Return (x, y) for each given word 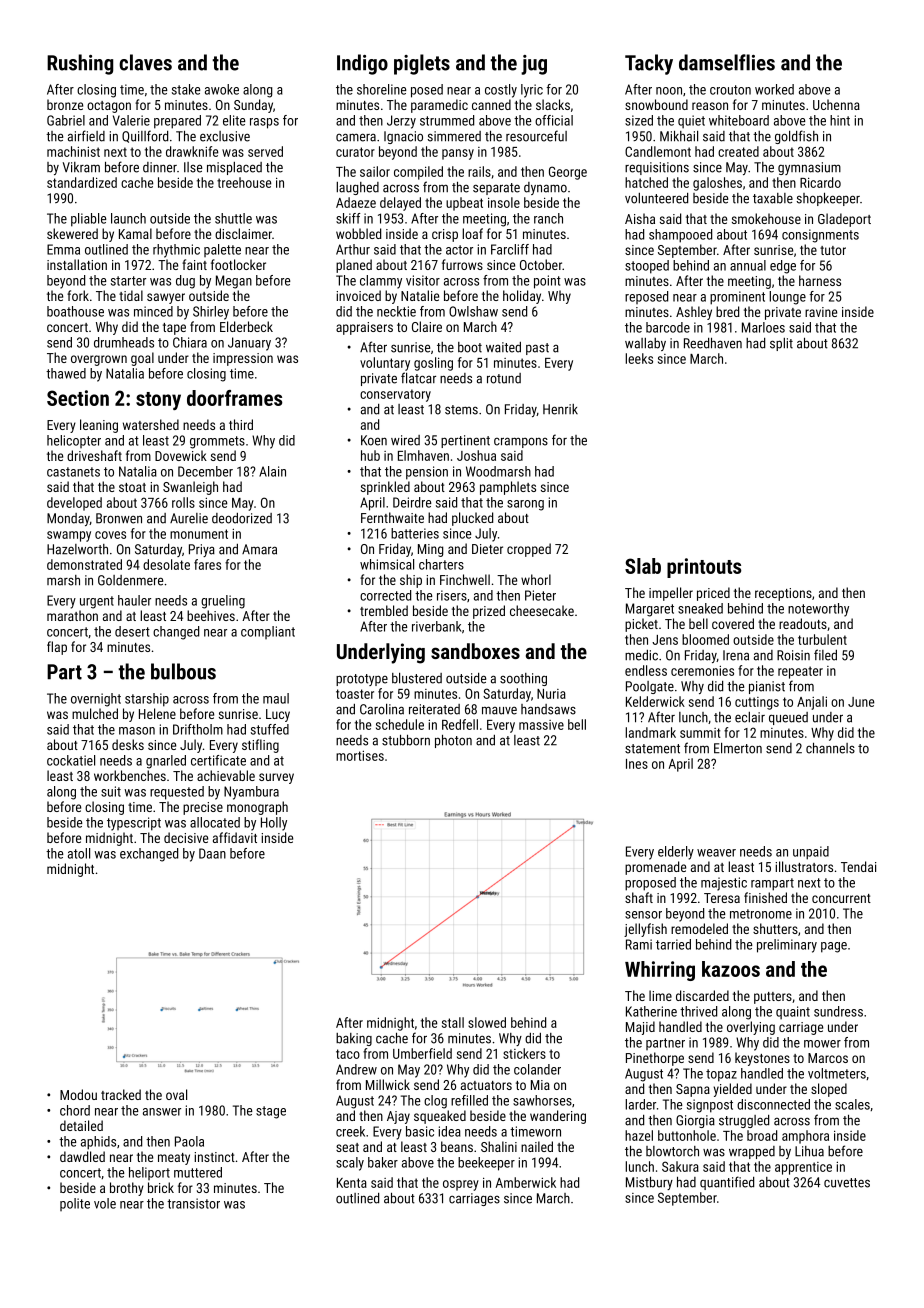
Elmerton (738, 748)
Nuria (551, 694)
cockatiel (71, 760)
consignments (820, 236)
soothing (523, 679)
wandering (558, 1117)
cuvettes (847, 1183)
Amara (259, 549)
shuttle (233, 218)
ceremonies (702, 670)
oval (176, 1094)
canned (491, 104)
